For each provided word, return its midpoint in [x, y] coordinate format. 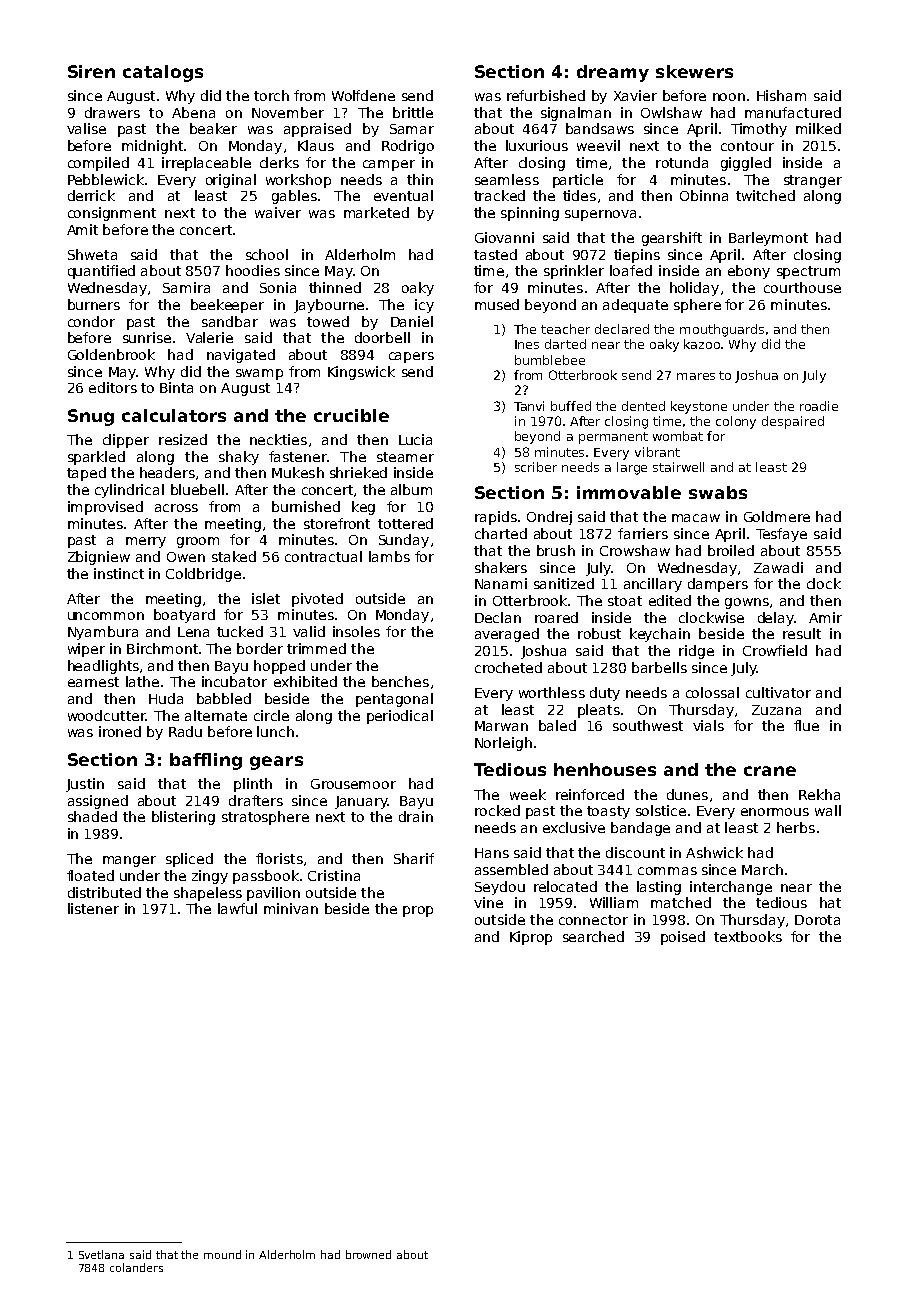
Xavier [635, 95]
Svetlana [101, 1254]
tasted [495, 254]
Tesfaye [781, 535]
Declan [498, 617]
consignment [112, 214]
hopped [279, 667]
